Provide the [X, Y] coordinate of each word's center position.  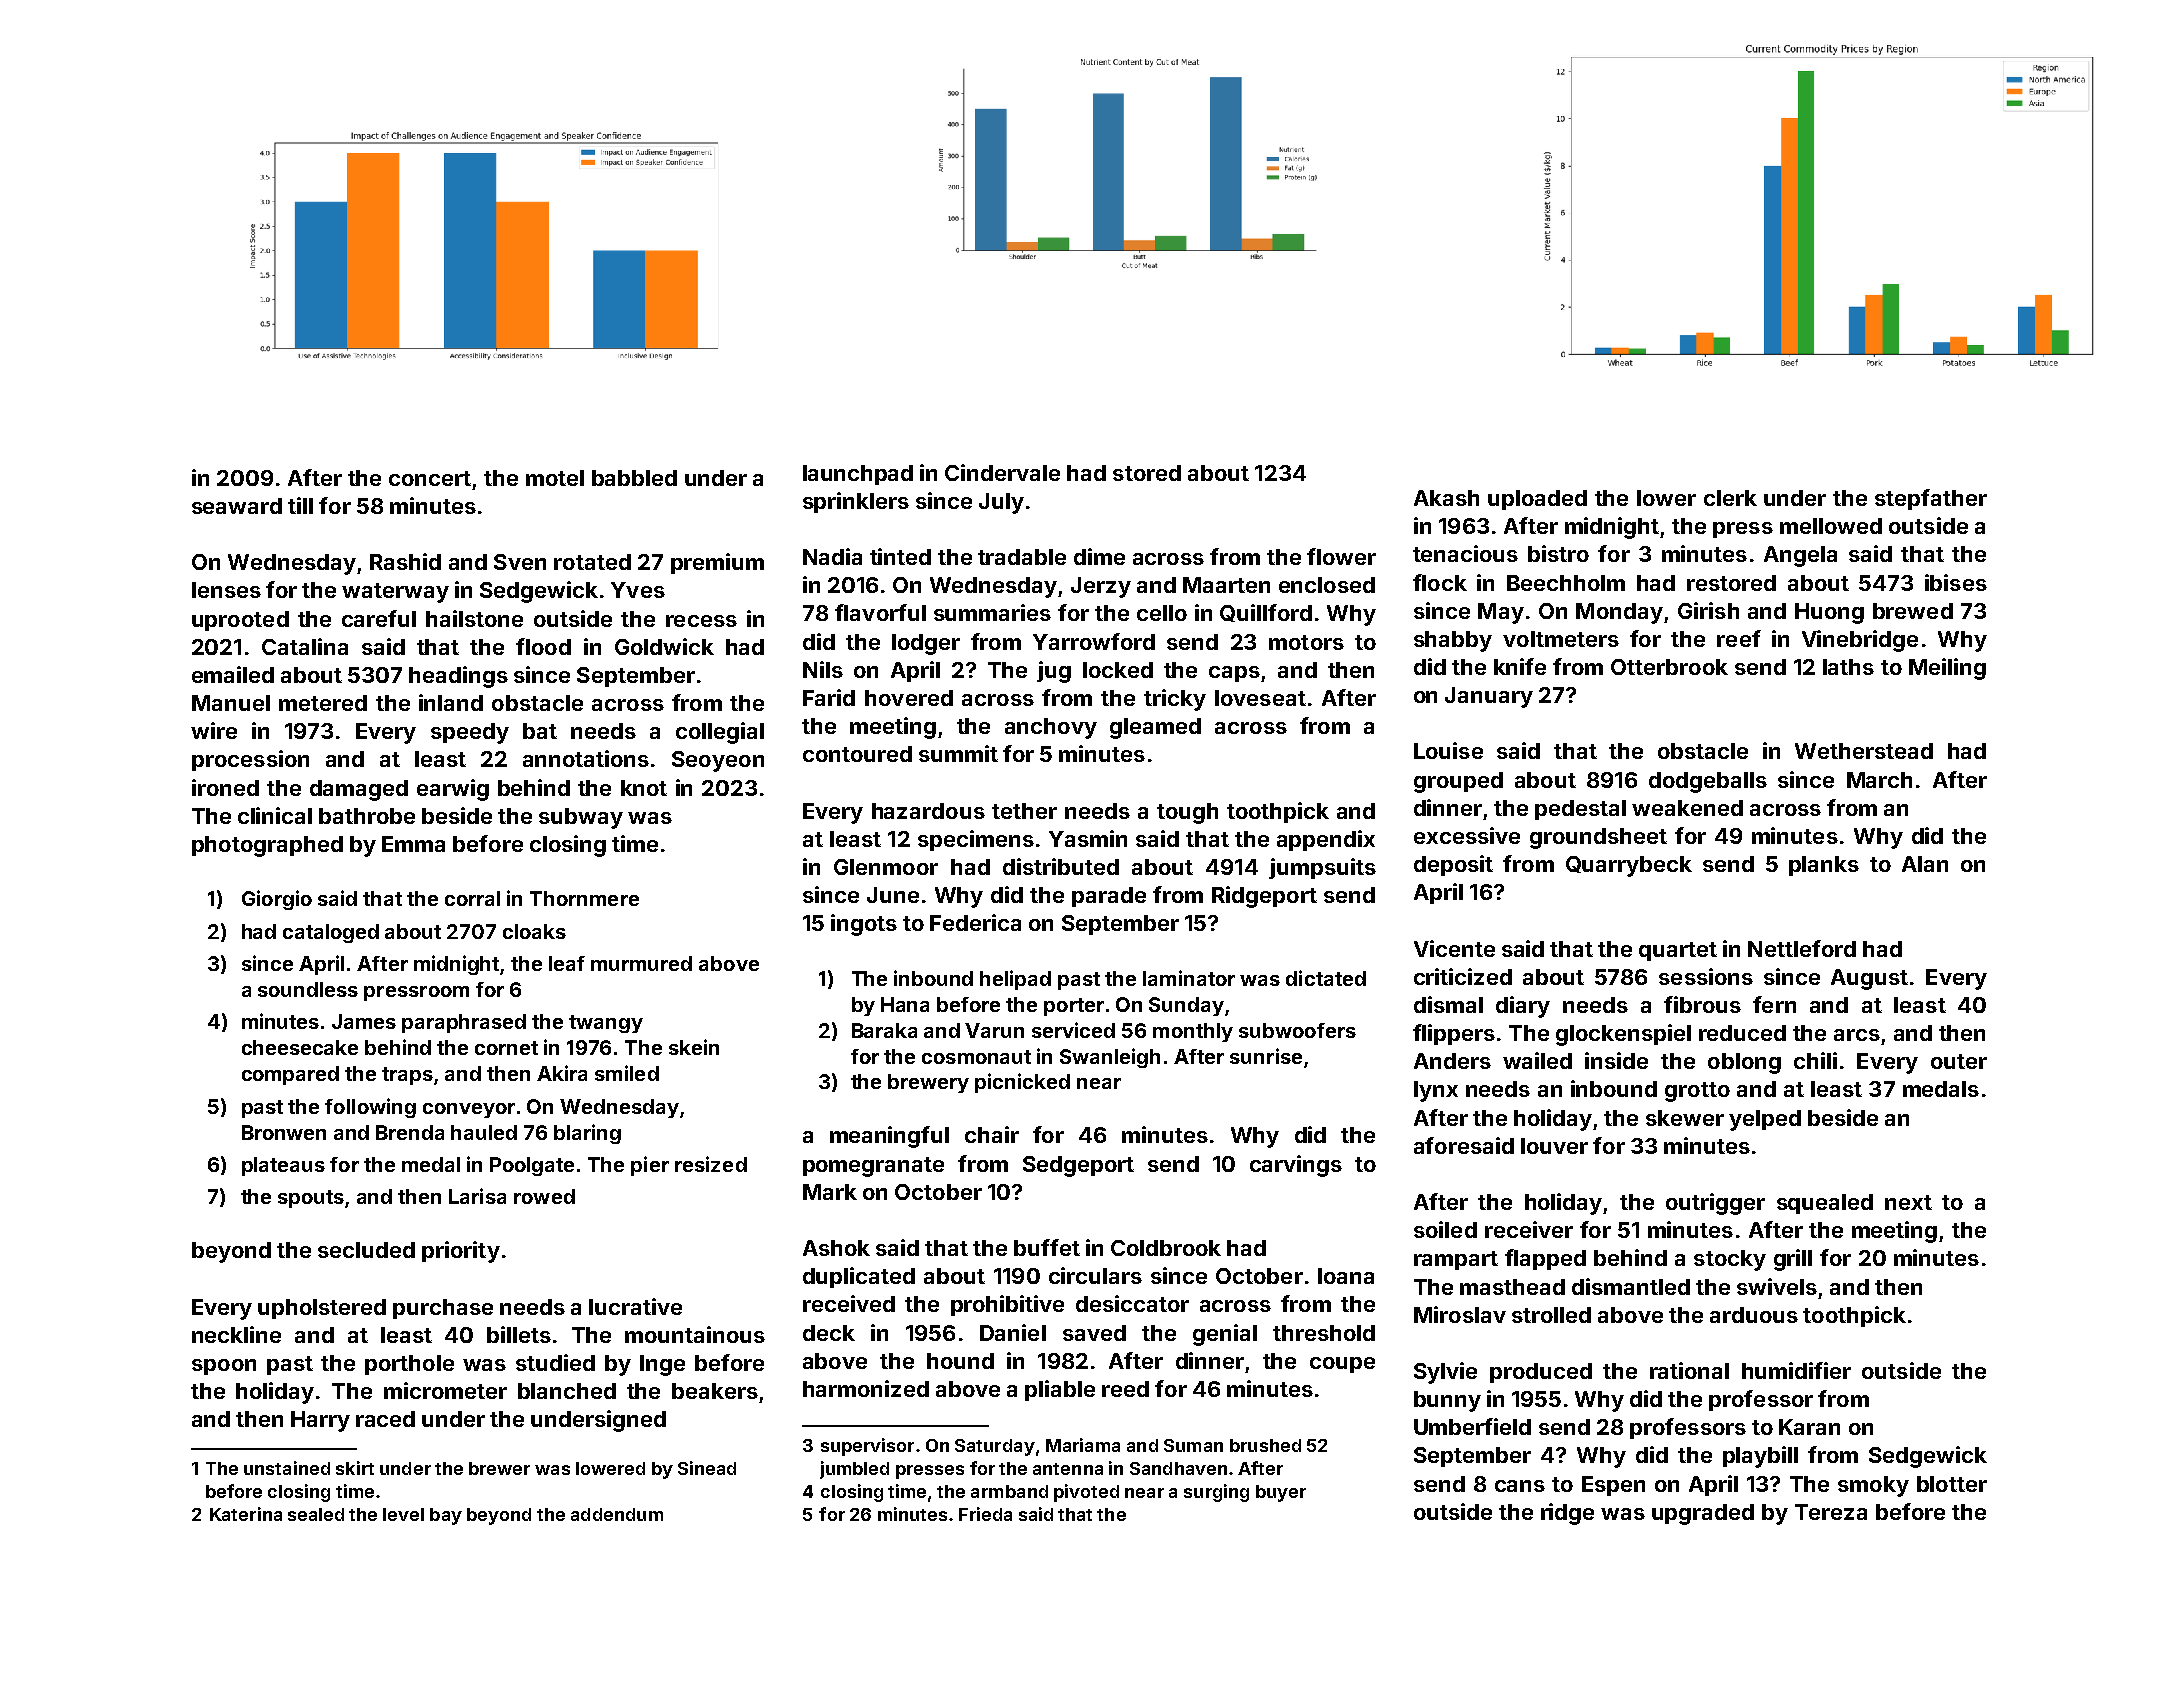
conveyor [469, 1110]
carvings [1296, 1166]
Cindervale [1002, 472]
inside [1616, 1060]
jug [1054, 672]
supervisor [867, 1447]
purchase [443, 1309]
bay [446, 1516]
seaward [237, 506]
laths [1848, 667]
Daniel [1013, 1332]
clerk [1730, 498]
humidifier [1796, 1370]
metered [323, 703]
